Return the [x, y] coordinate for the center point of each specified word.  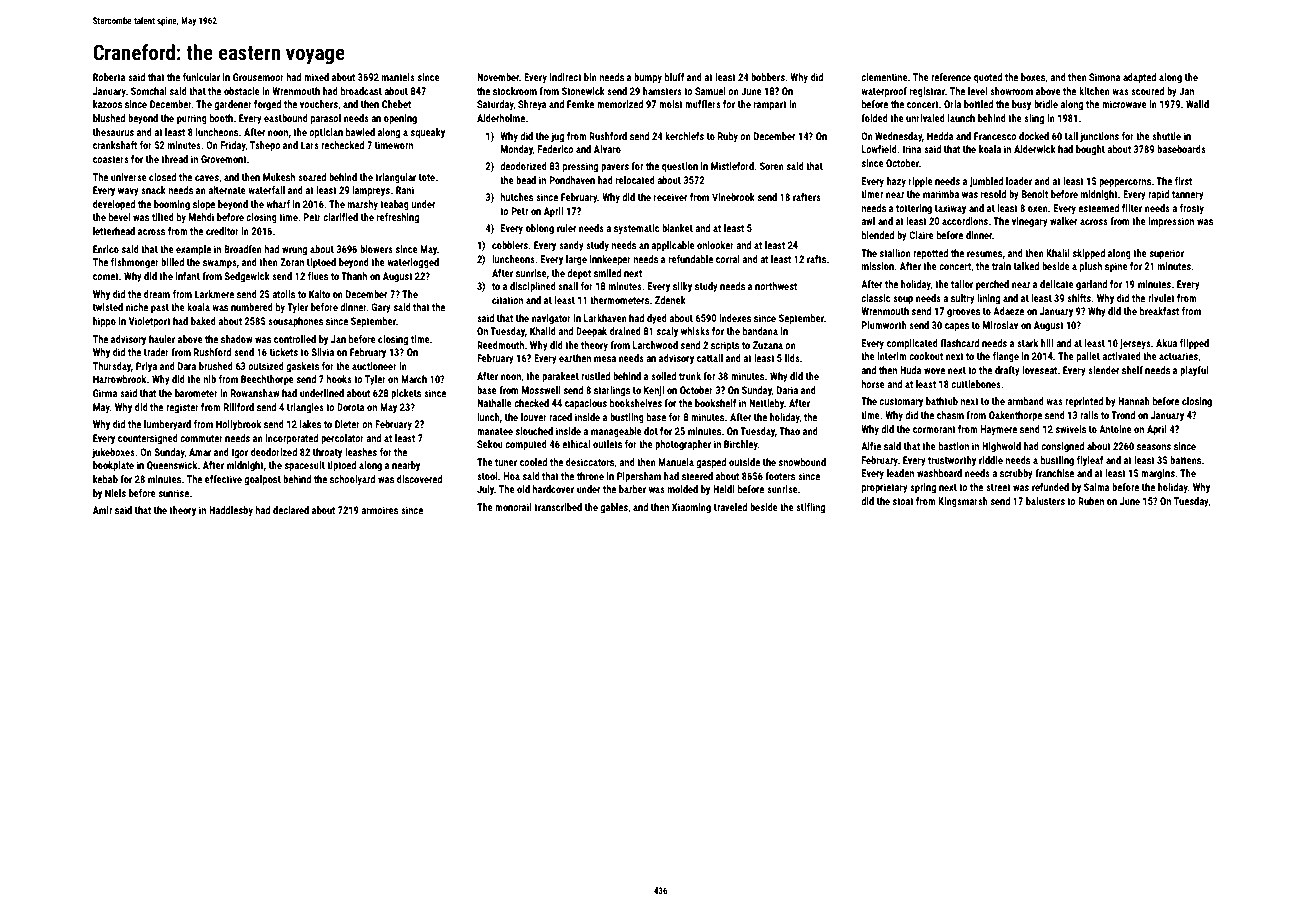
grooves [963, 313]
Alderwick [1035, 149]
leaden [900, 473]
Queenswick [172, 465]
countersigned [148, 439]
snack [153, 190]
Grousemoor [258, 77]
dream [157, 294]
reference [951, 77]
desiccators [590, 463]
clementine [884, 77]
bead [526, 180]
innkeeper [610, 260]
